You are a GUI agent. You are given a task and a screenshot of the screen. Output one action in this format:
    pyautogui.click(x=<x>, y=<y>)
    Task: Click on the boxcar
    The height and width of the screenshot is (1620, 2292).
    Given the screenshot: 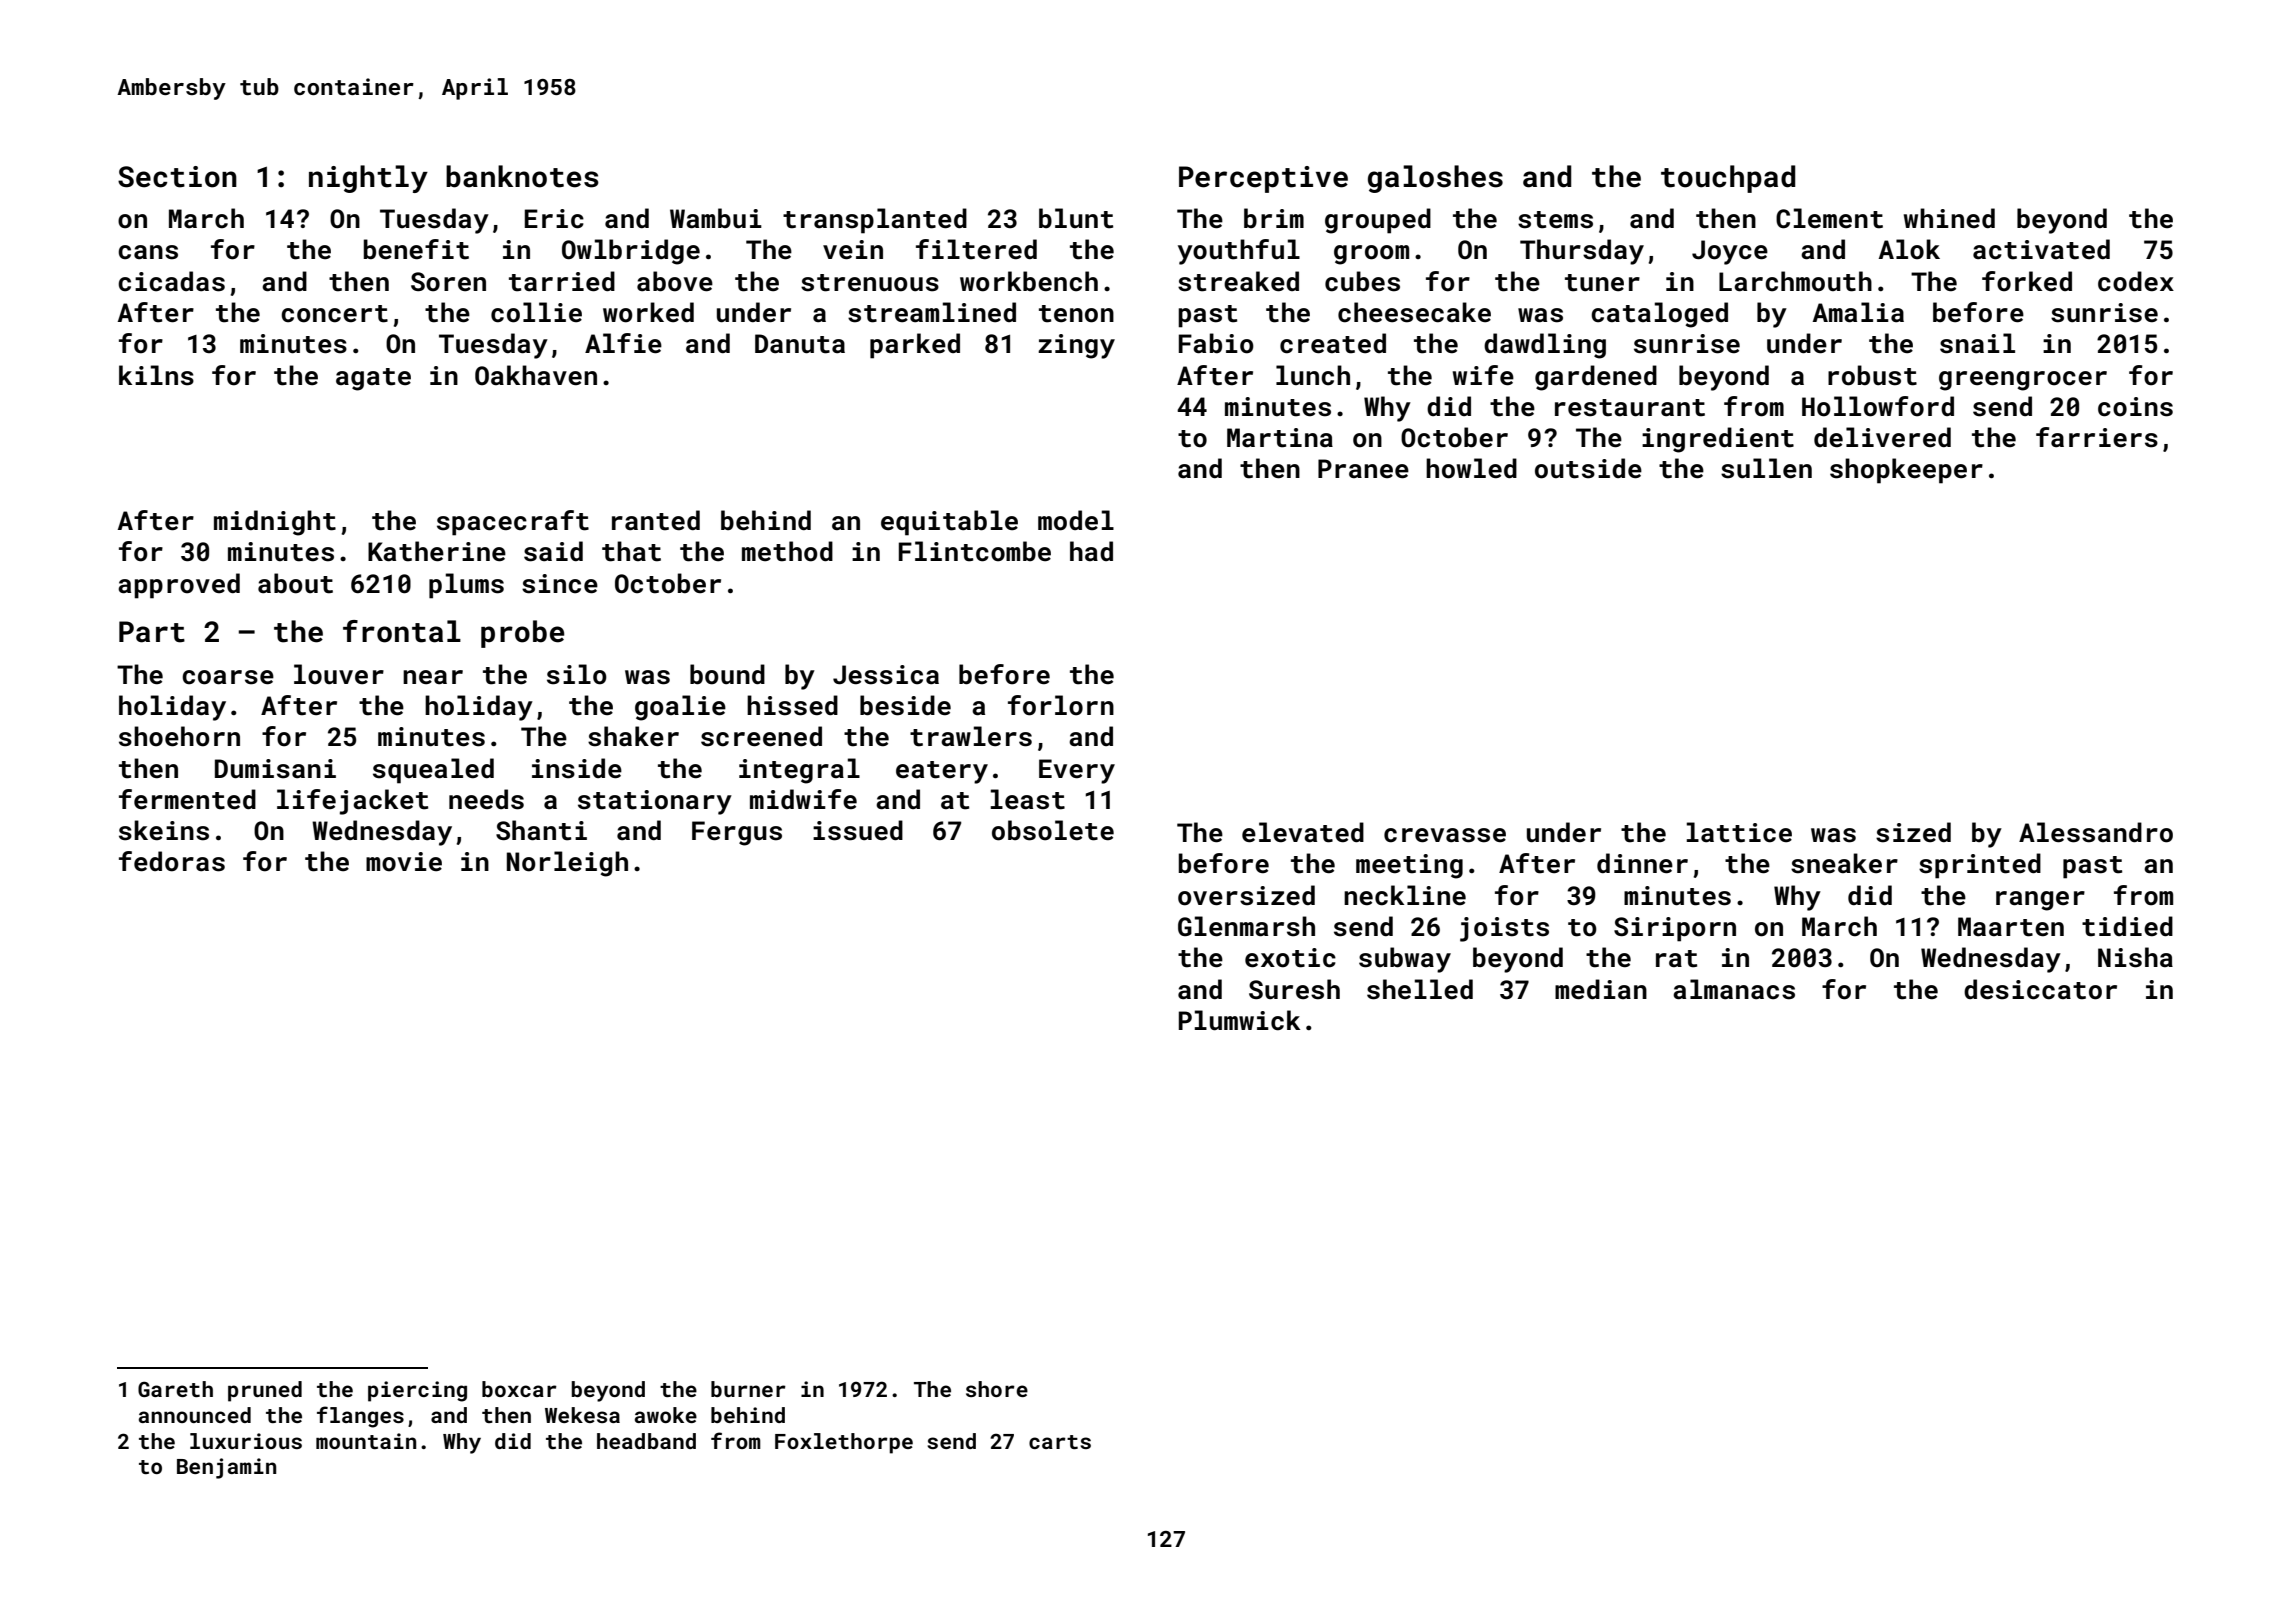 What is the action you would take?
    pyautogui.click(x=519, y=1389)
